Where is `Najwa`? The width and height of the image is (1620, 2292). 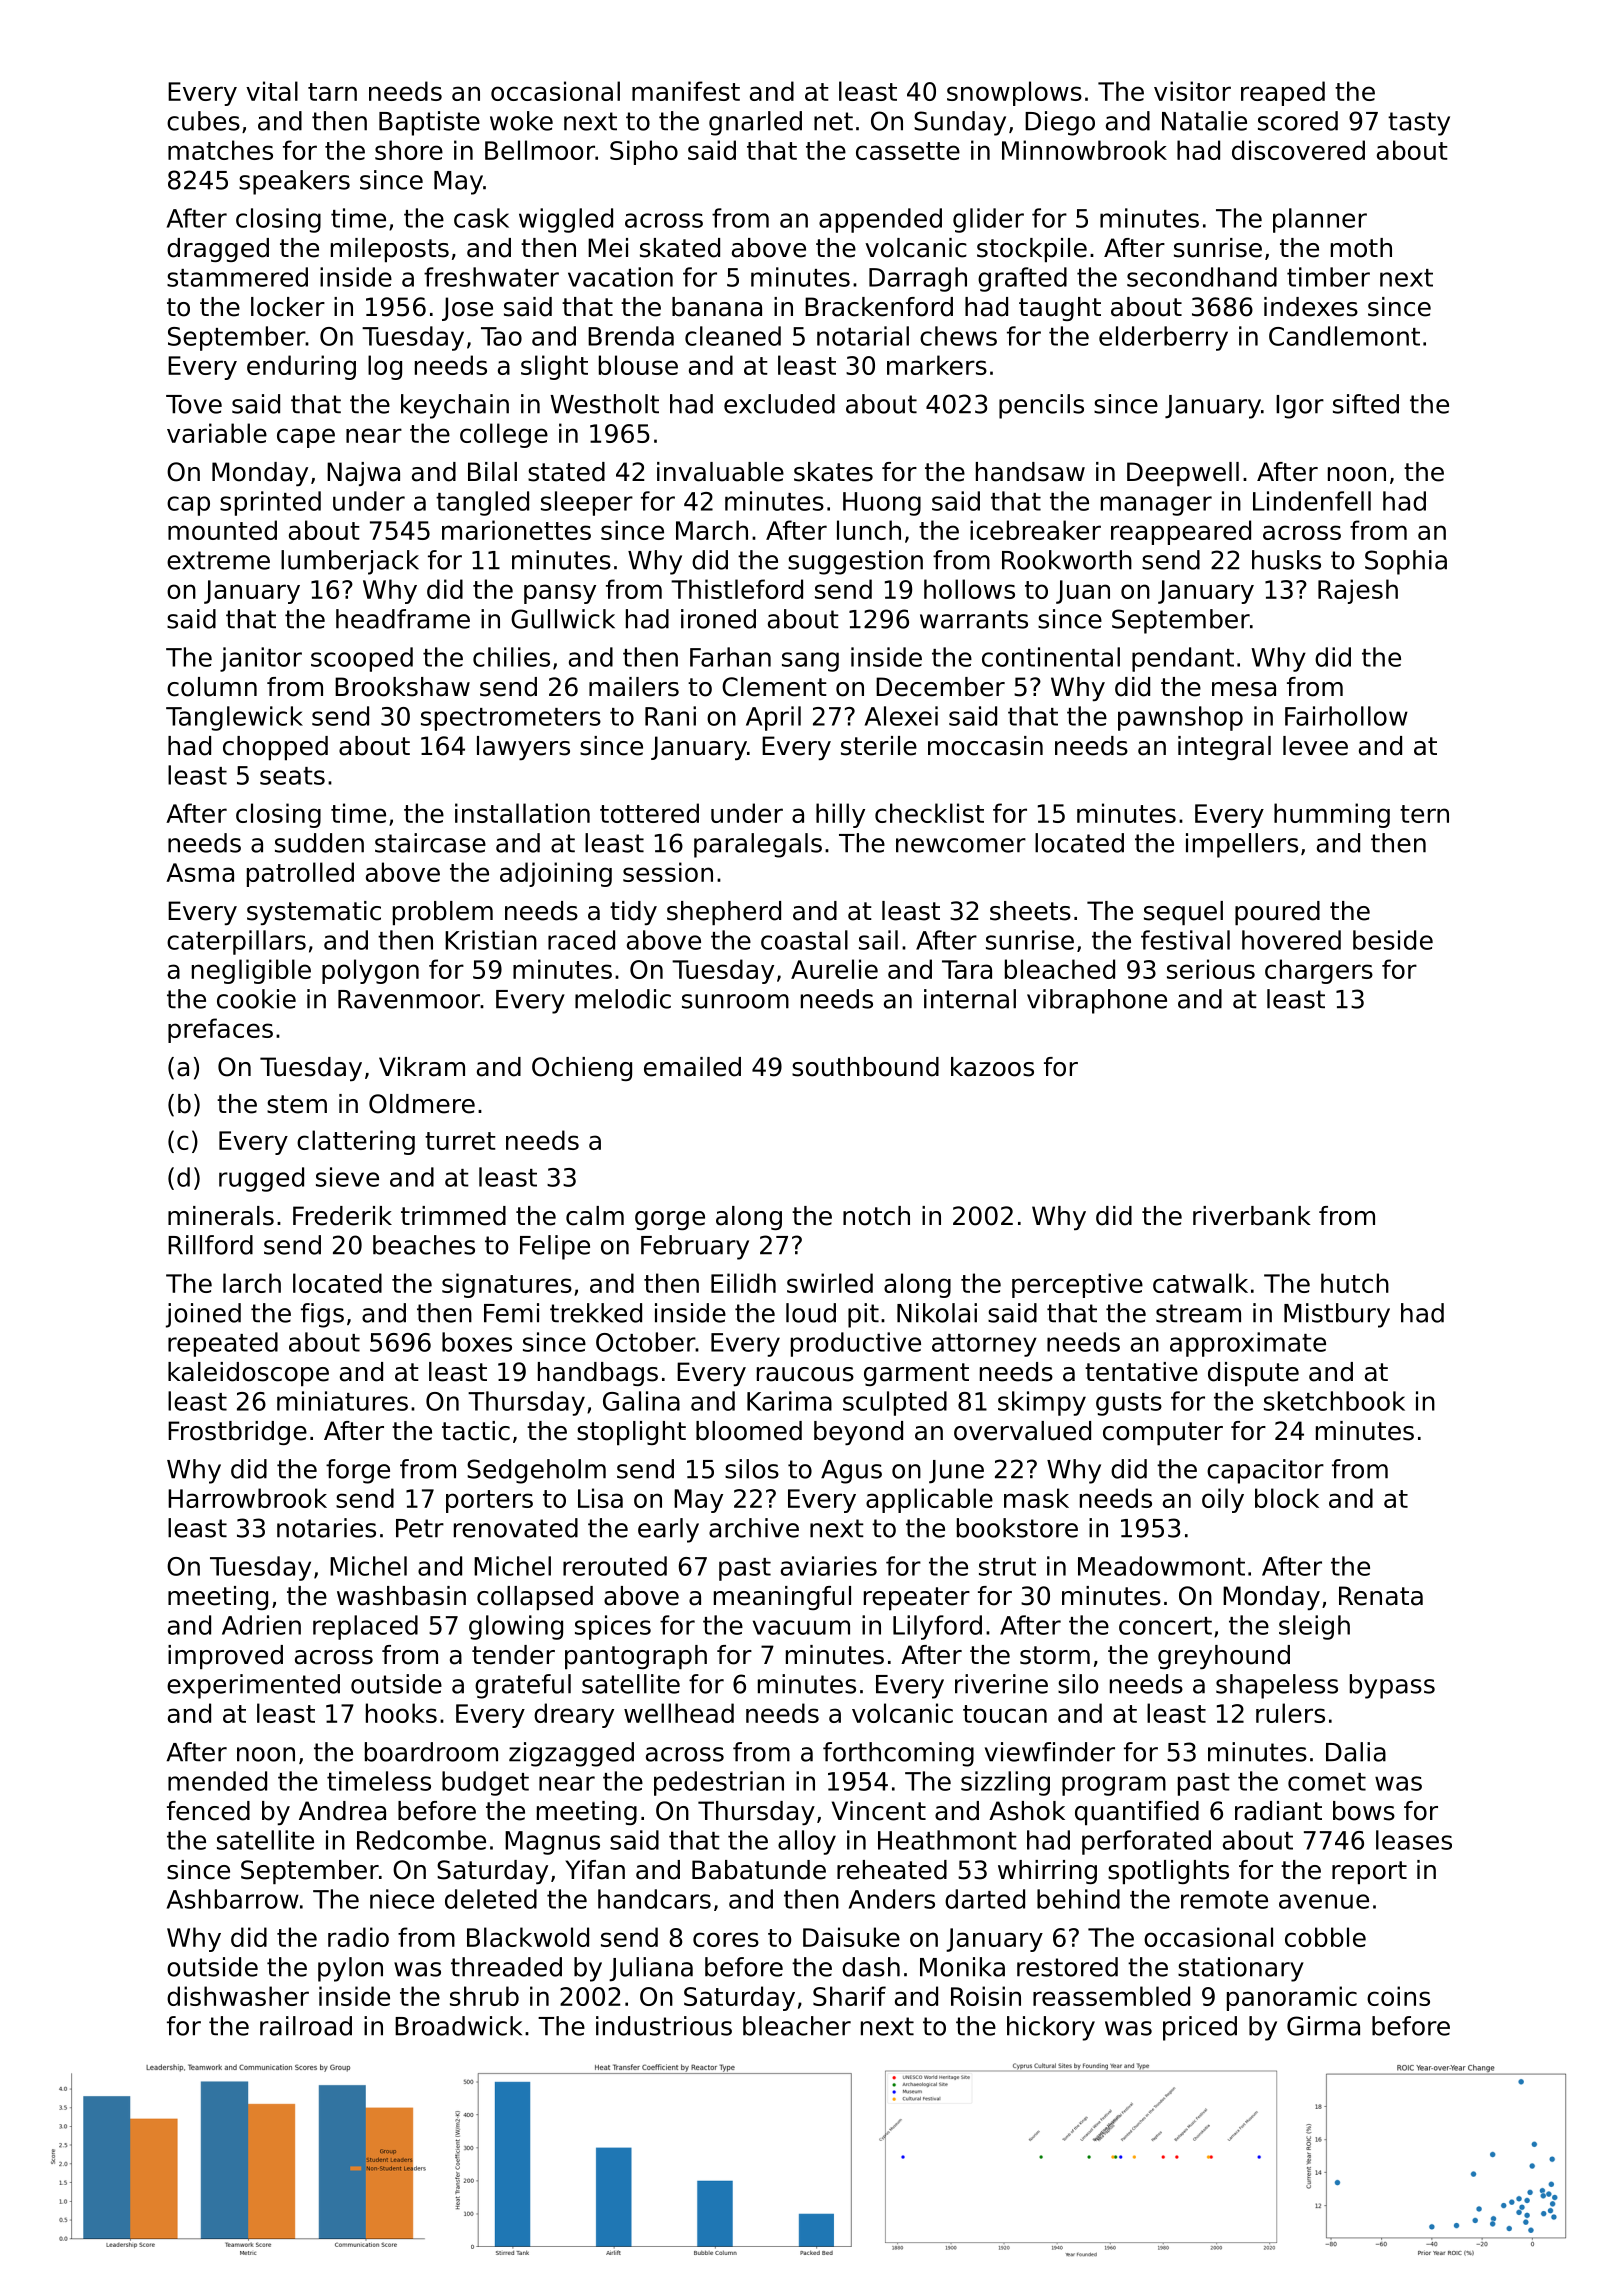
Najwa is located at coordinates (363, 474).
